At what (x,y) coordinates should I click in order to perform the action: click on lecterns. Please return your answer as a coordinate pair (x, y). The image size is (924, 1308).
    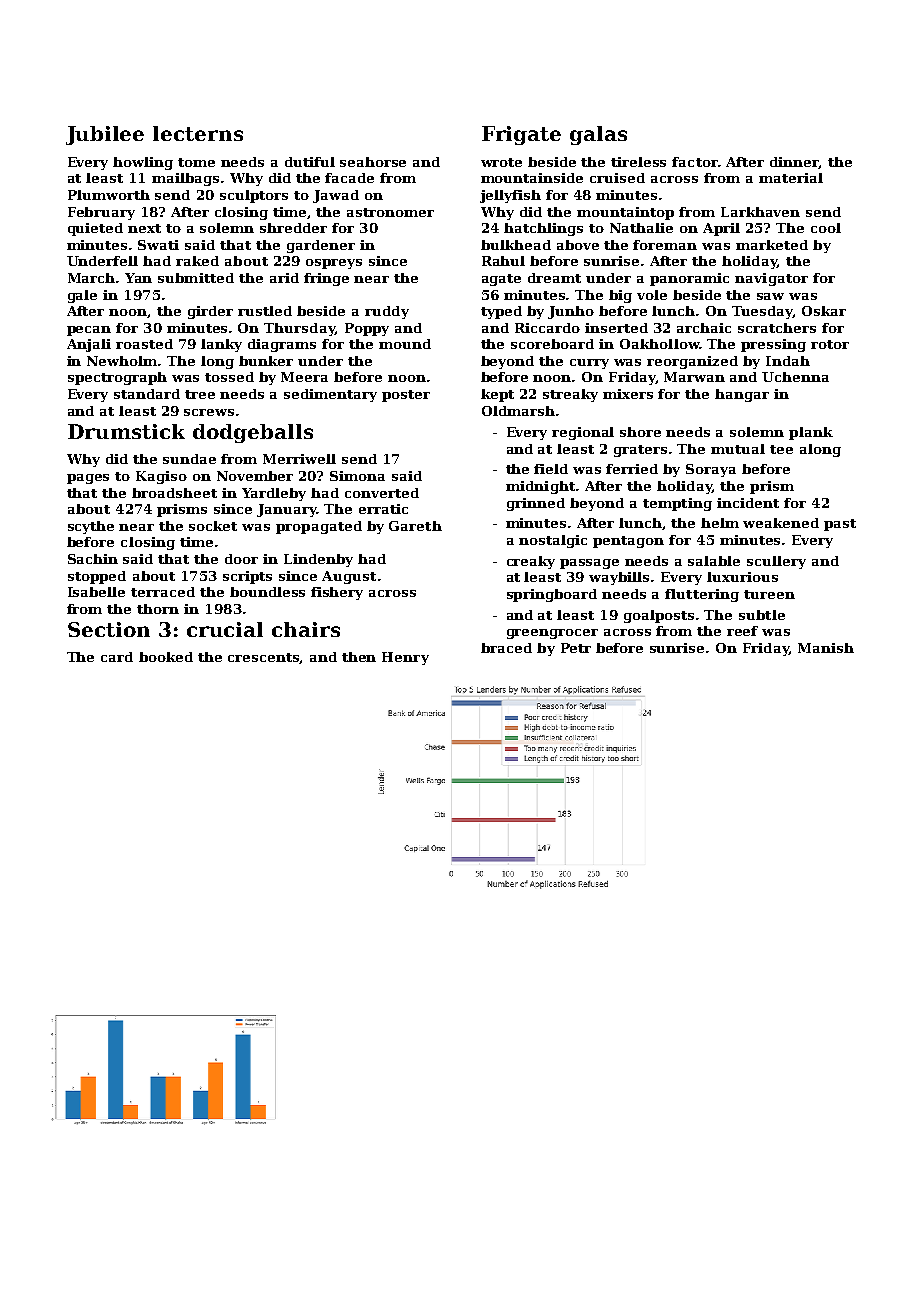
    Looking at the image, I should click on (198, 133).
